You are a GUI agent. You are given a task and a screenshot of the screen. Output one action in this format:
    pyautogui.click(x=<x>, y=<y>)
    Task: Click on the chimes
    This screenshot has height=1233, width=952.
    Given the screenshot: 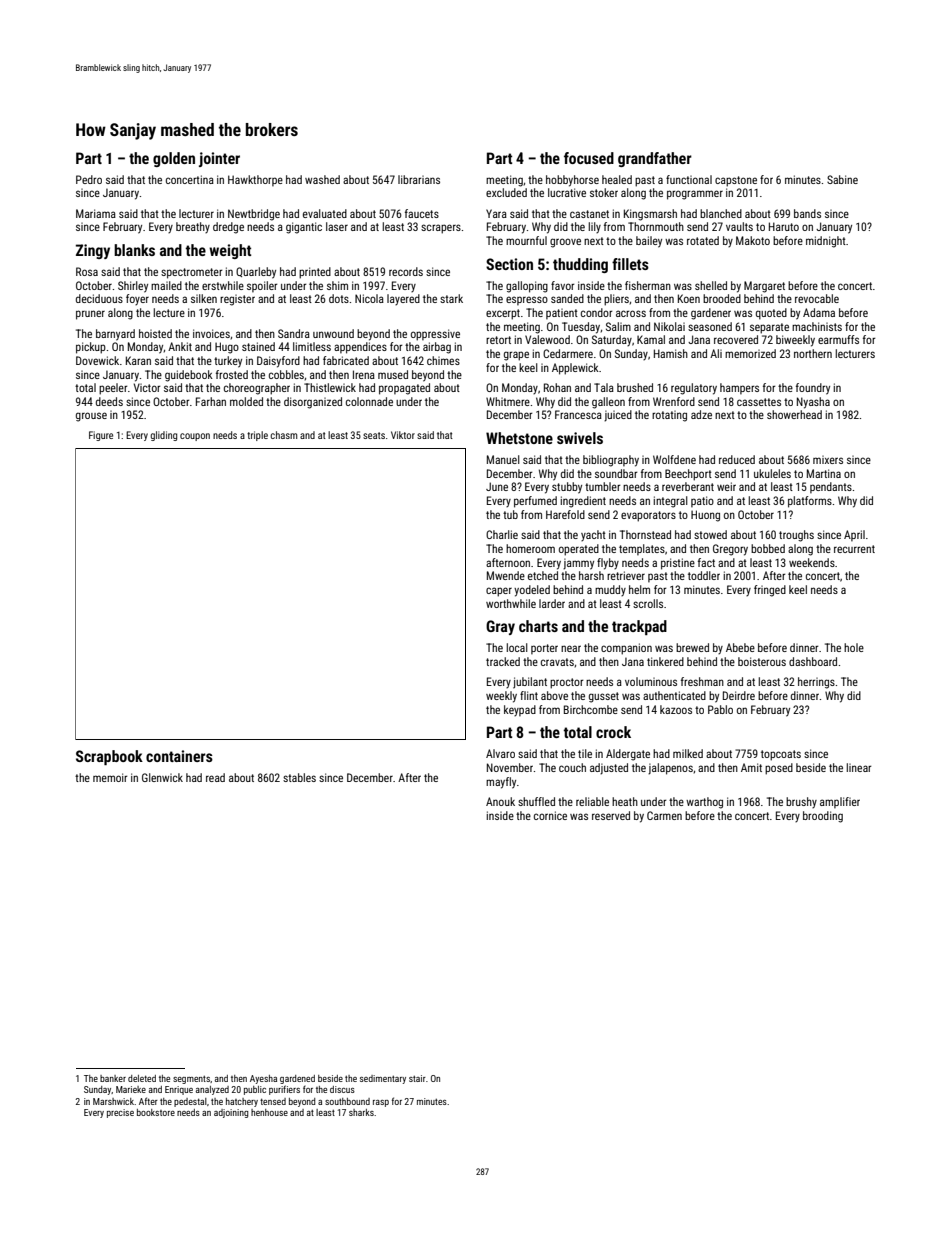 What is the action you would take?
    pyautogui.click(x=443, y=360)
